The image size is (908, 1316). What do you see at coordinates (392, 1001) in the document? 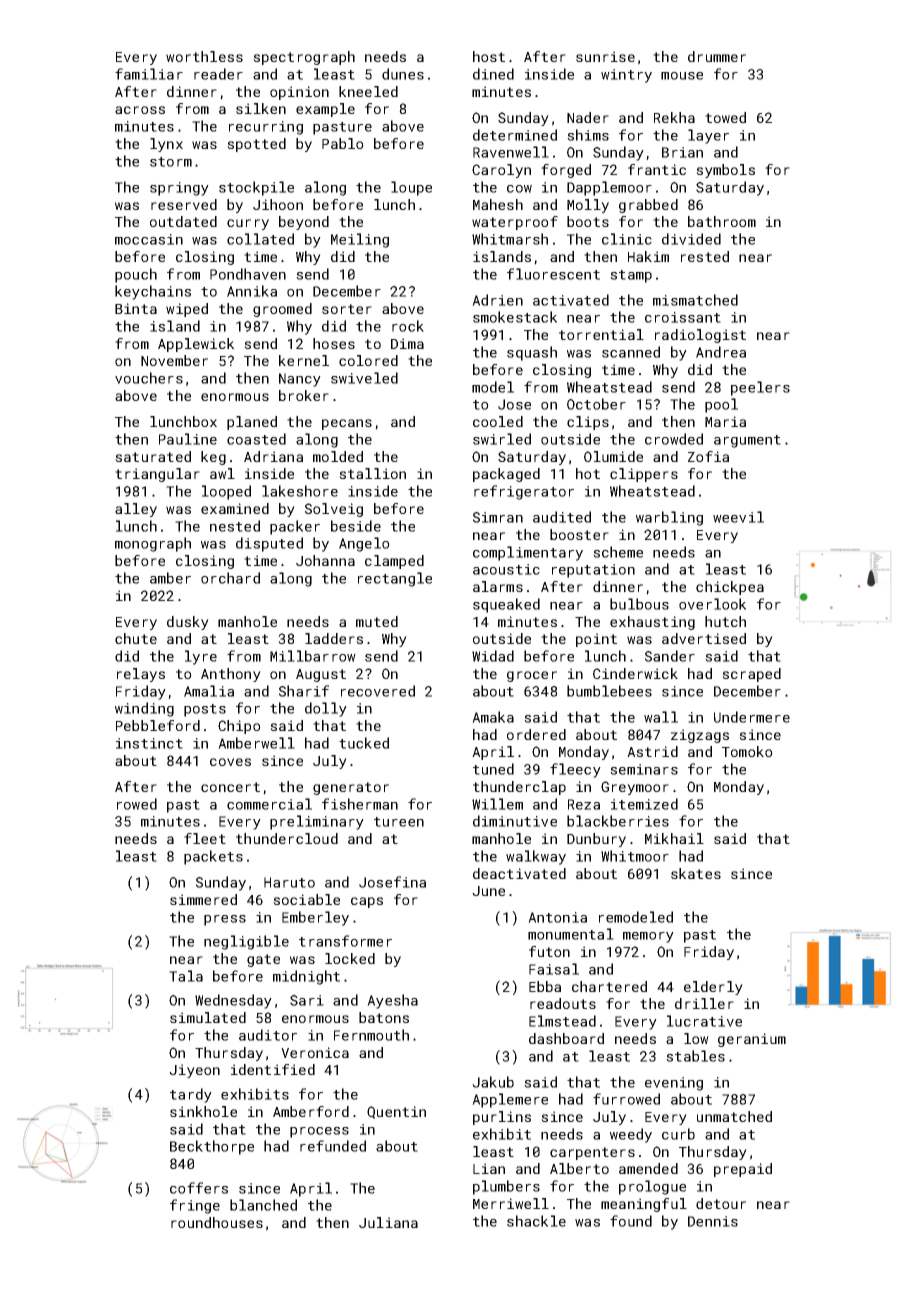
I see `Ayesha` at bounding box center [392, 1001].
